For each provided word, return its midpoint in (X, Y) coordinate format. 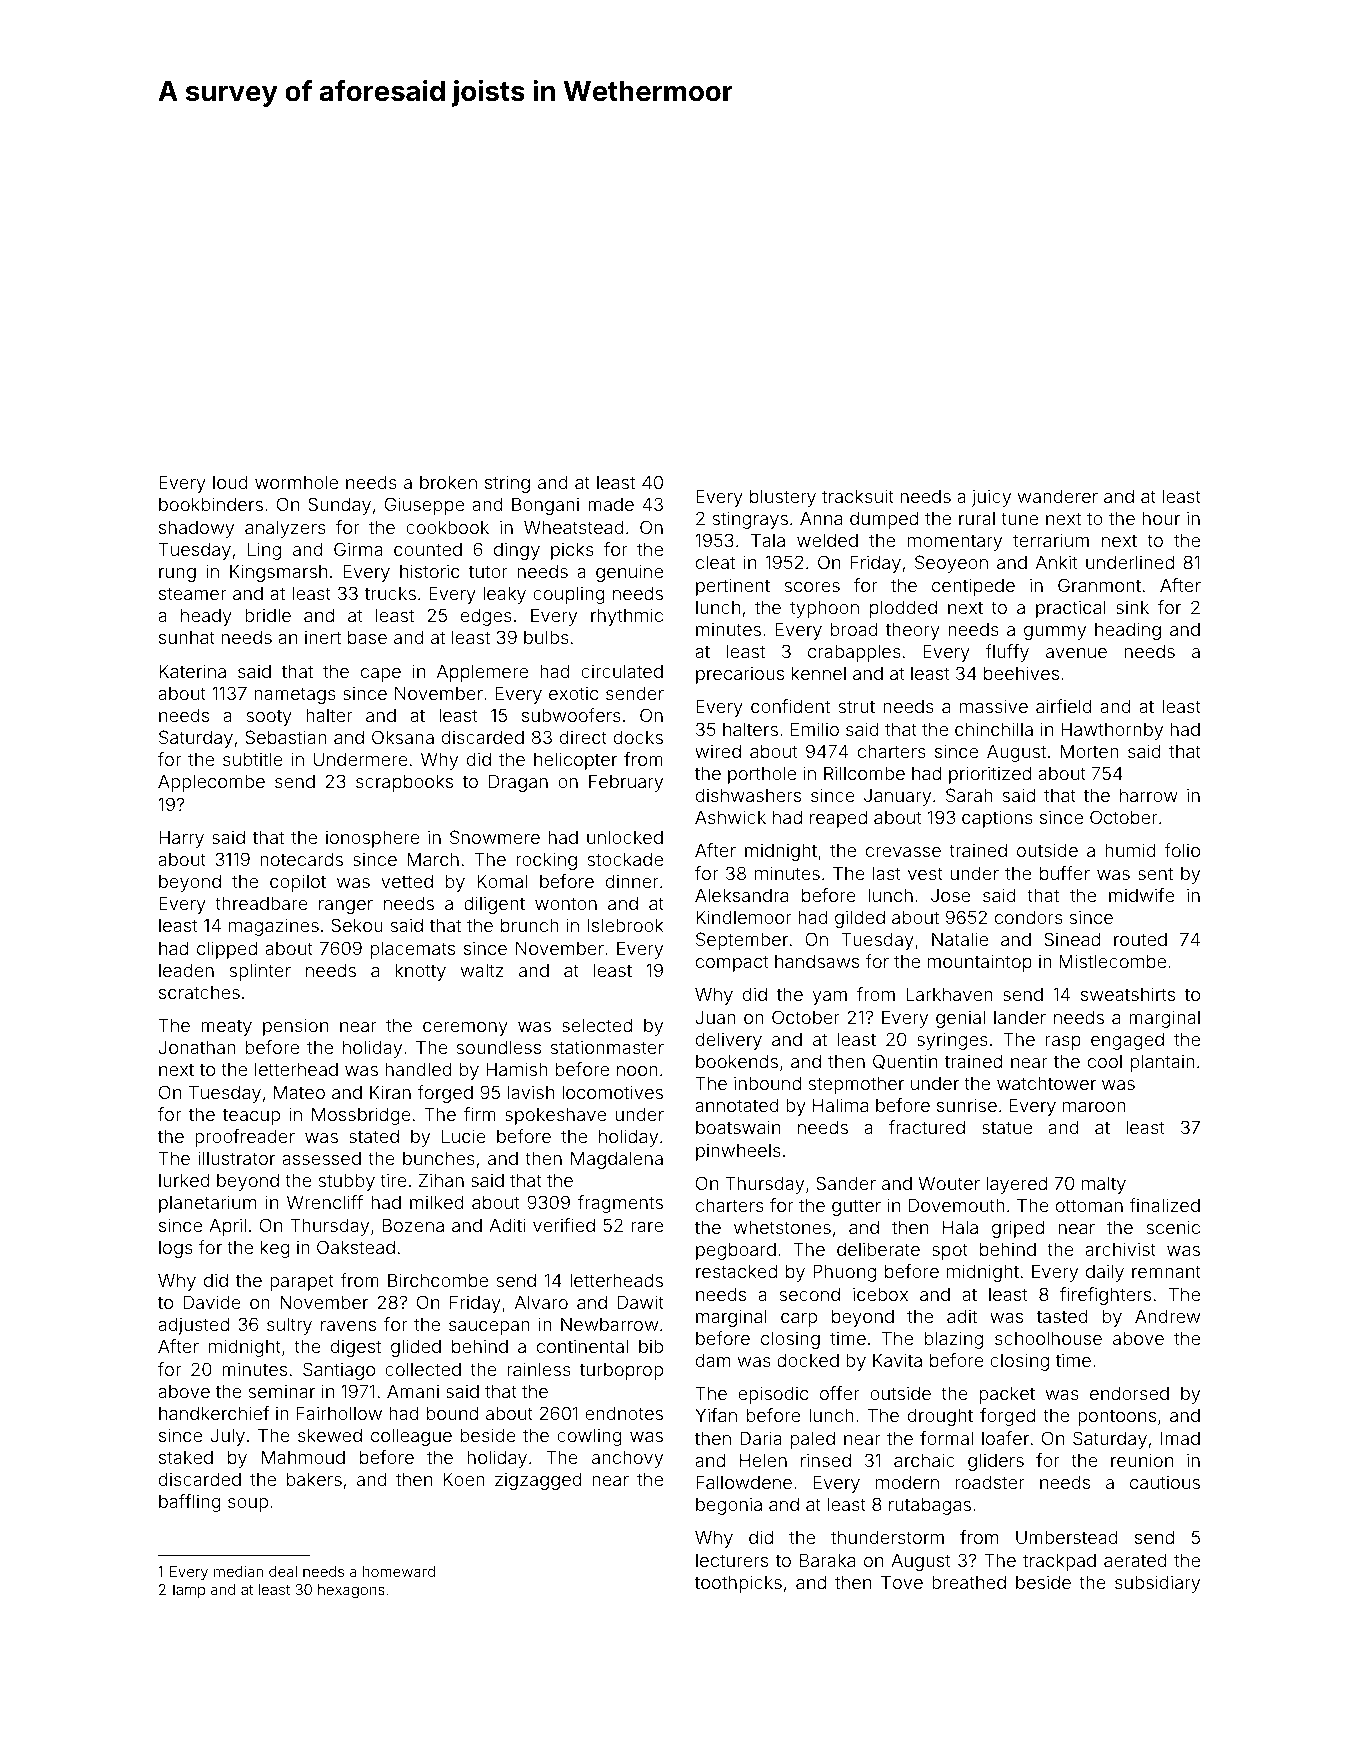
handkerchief (214, 1413)
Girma (358, 549)
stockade (625, 859)
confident (790, 706)
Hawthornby (1112, 731)
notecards (301, 859)
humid (1130, 850)
